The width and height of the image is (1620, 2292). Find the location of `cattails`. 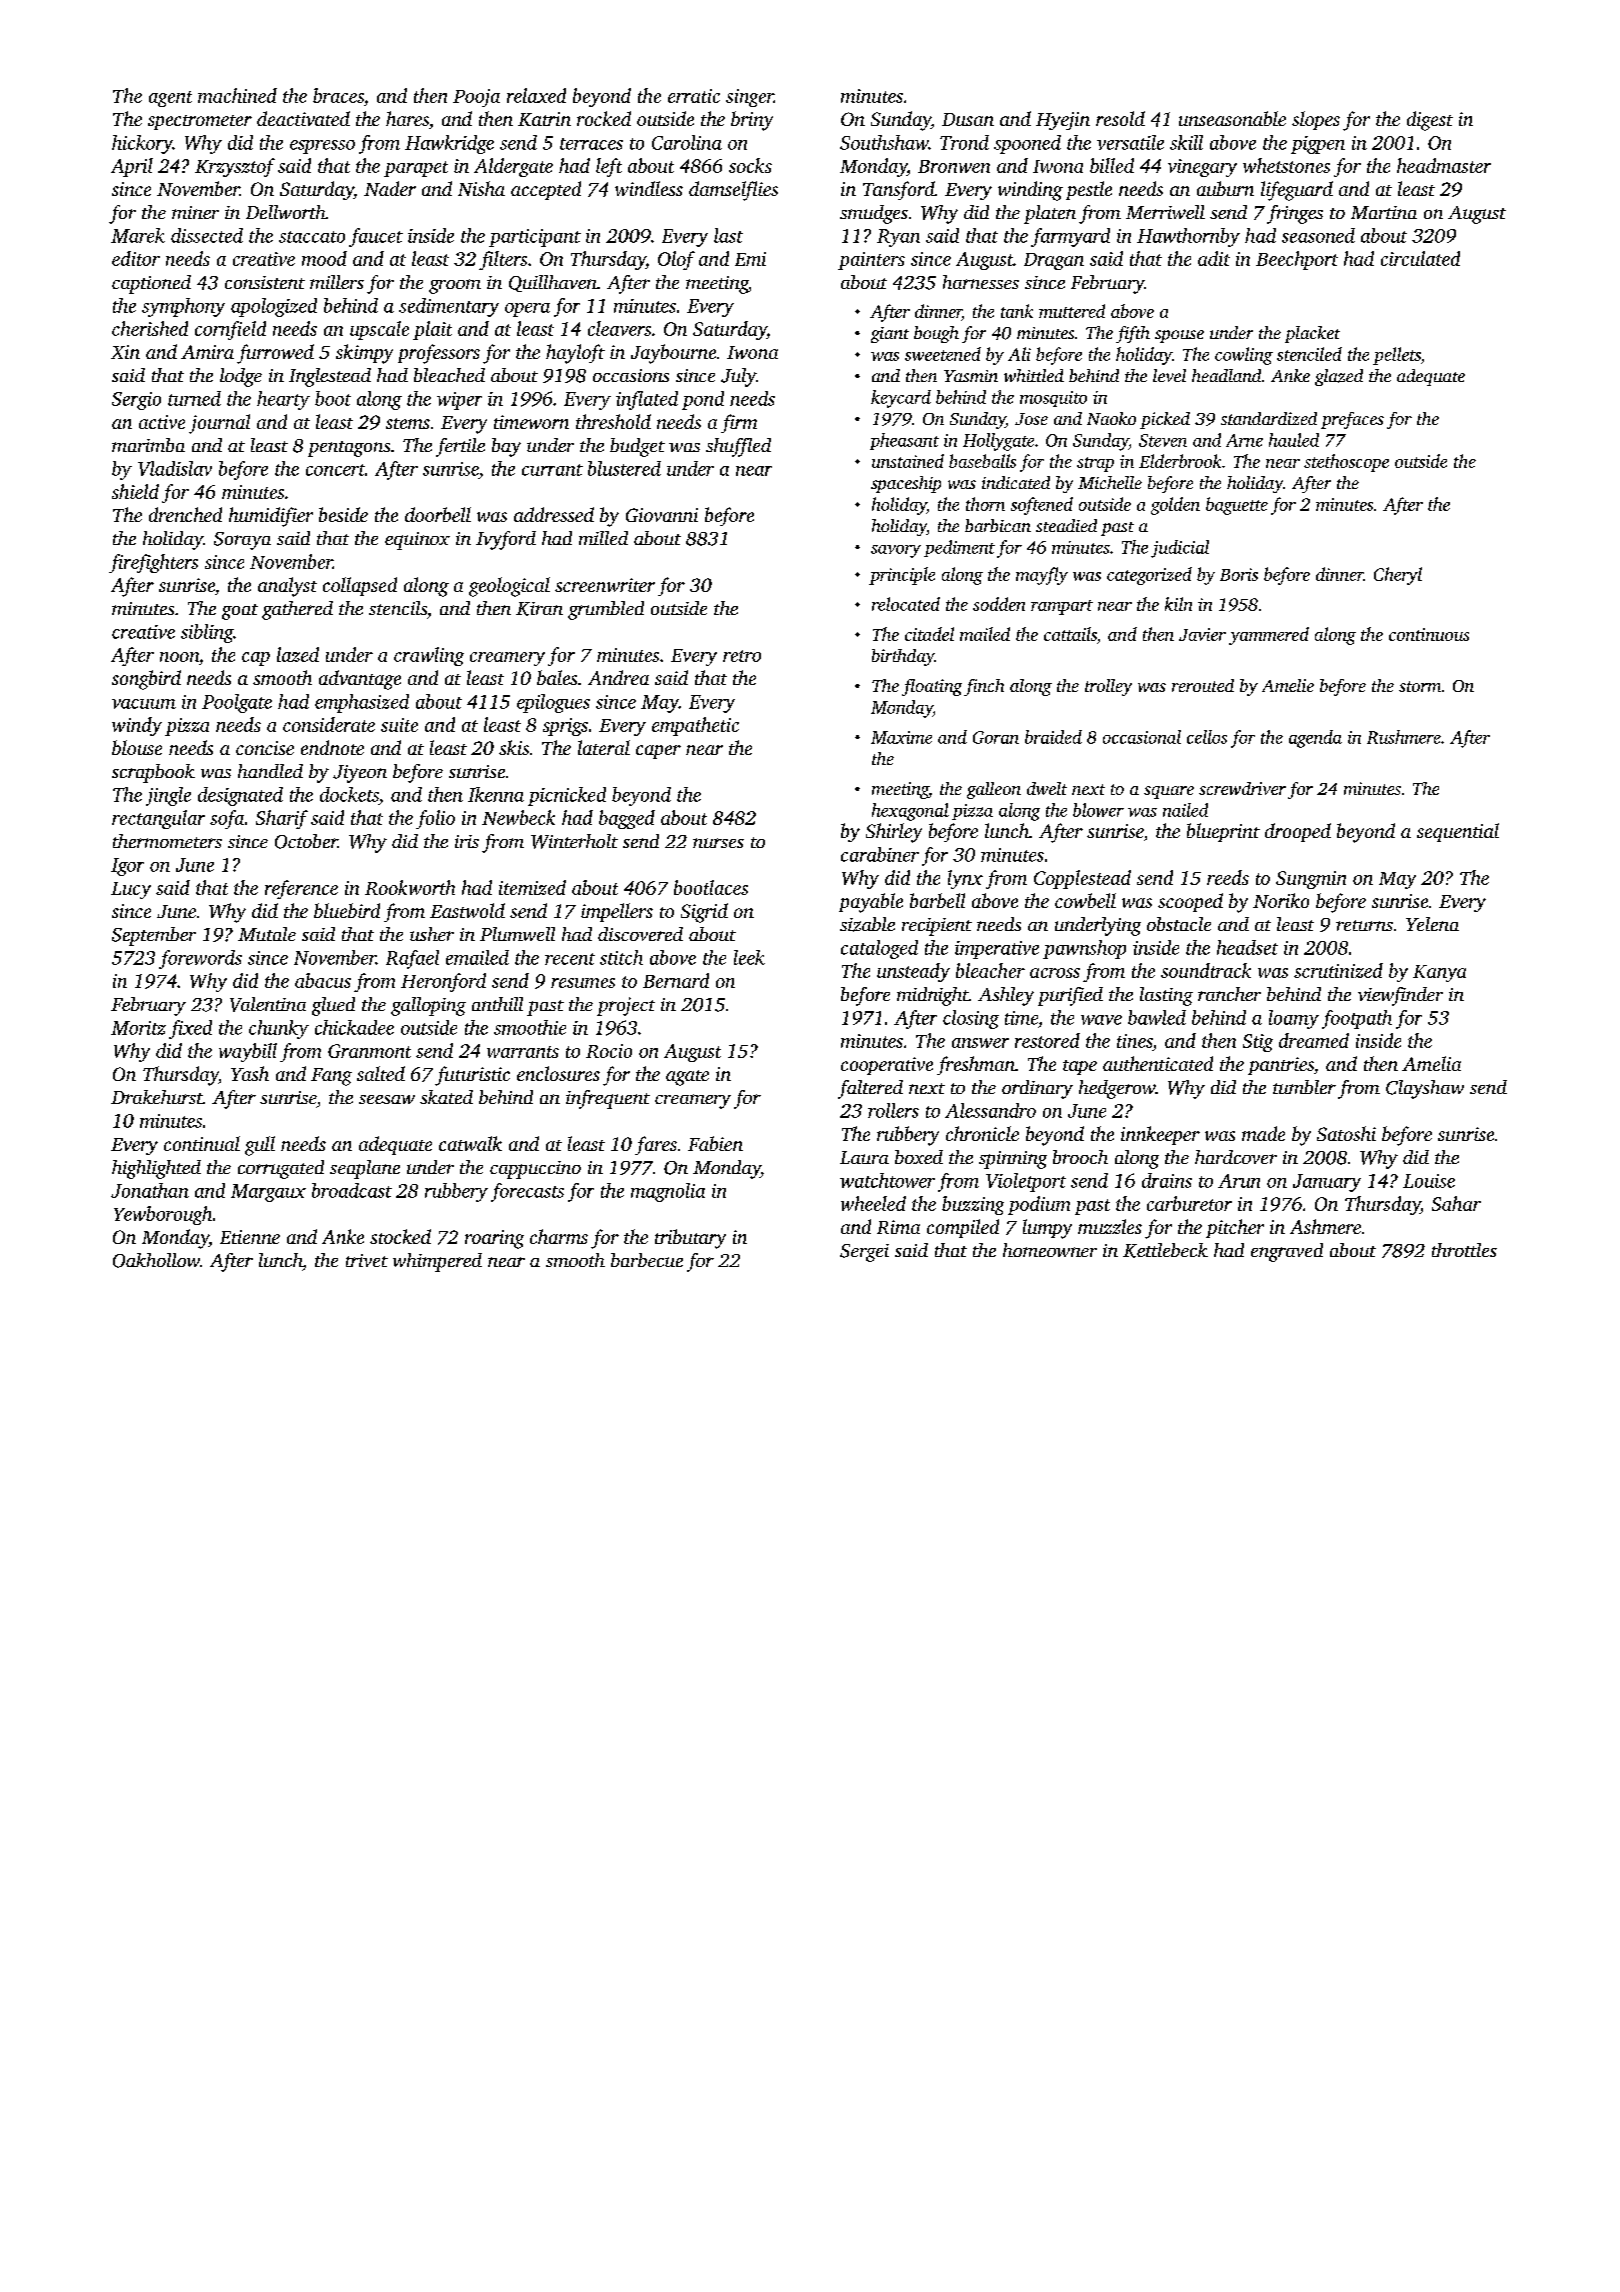

cattails is located at coordinates (1070, 634).
